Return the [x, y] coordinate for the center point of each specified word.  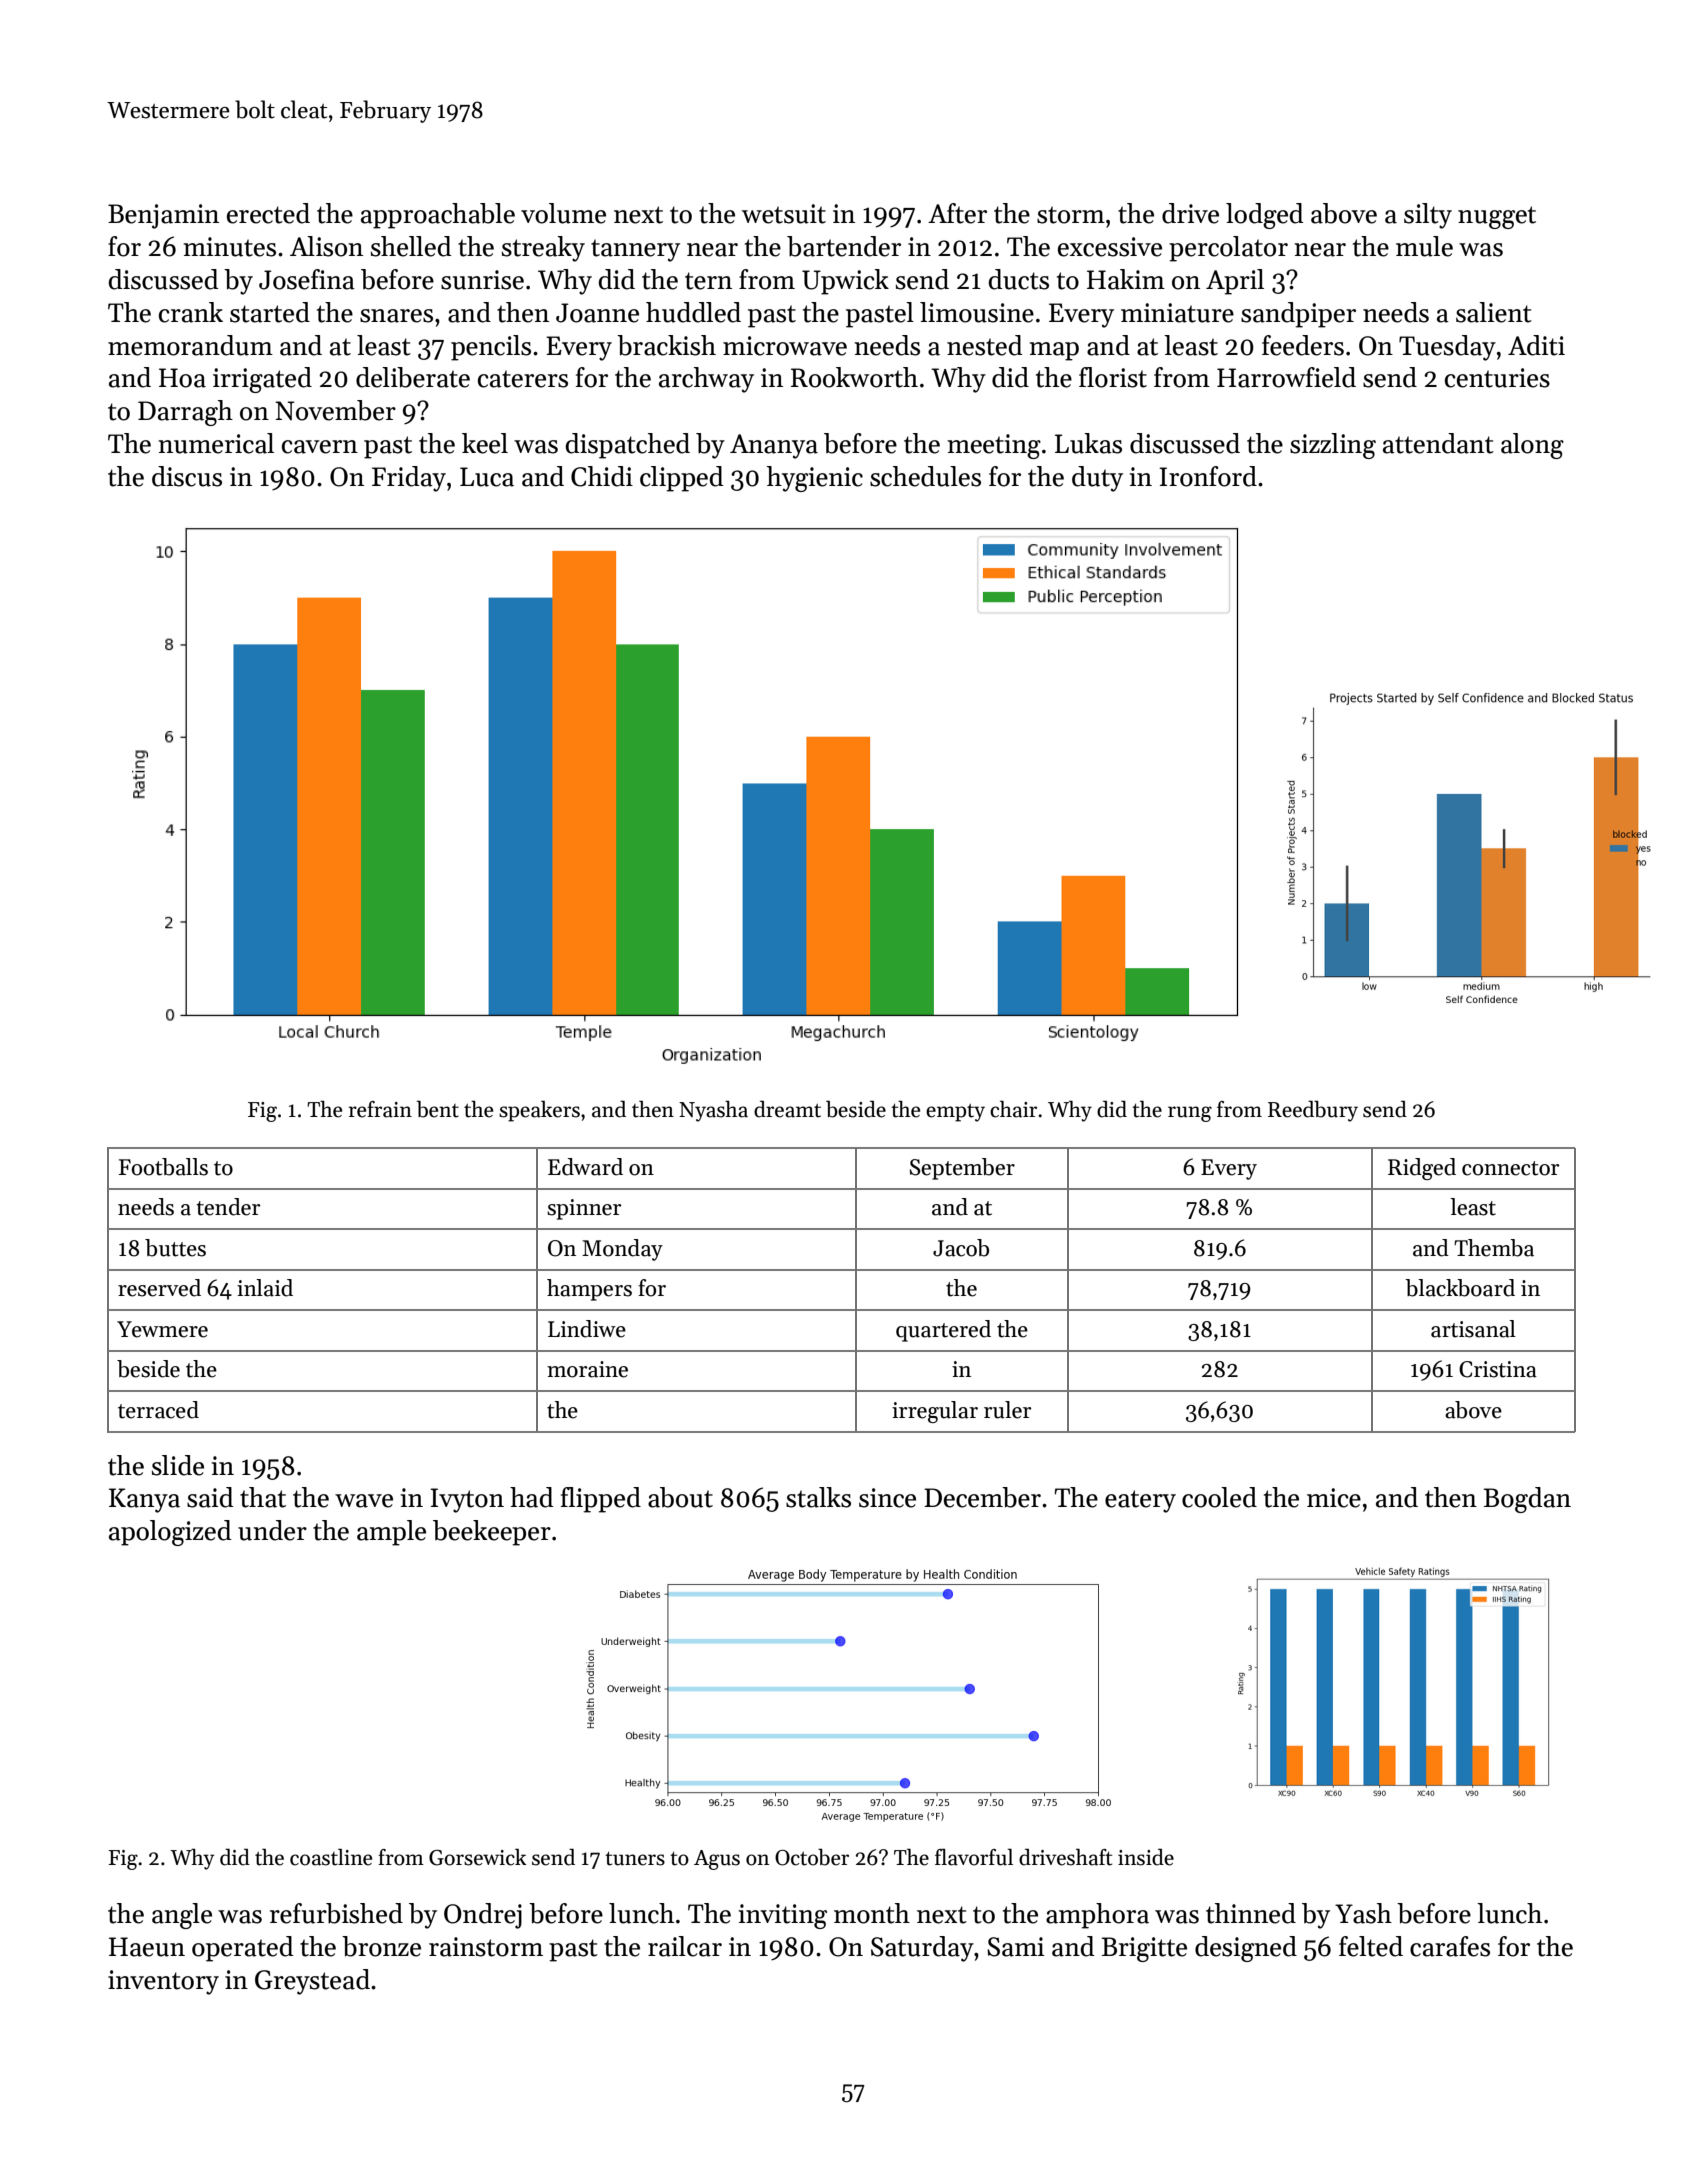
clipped [681, 479]
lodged [1264, 216]
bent [438, 1109]
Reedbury [1313, 1111]
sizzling [1333, 446]
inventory [163, 1982]
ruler [1007, 1410]
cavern [320, 447]
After [957, 213]
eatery [1140, 1501]
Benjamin [163, 216]
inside [1146, 1857]
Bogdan [1527, 1500]
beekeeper [492, 1533]
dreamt [787, 1109]
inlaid [265, 1288]
